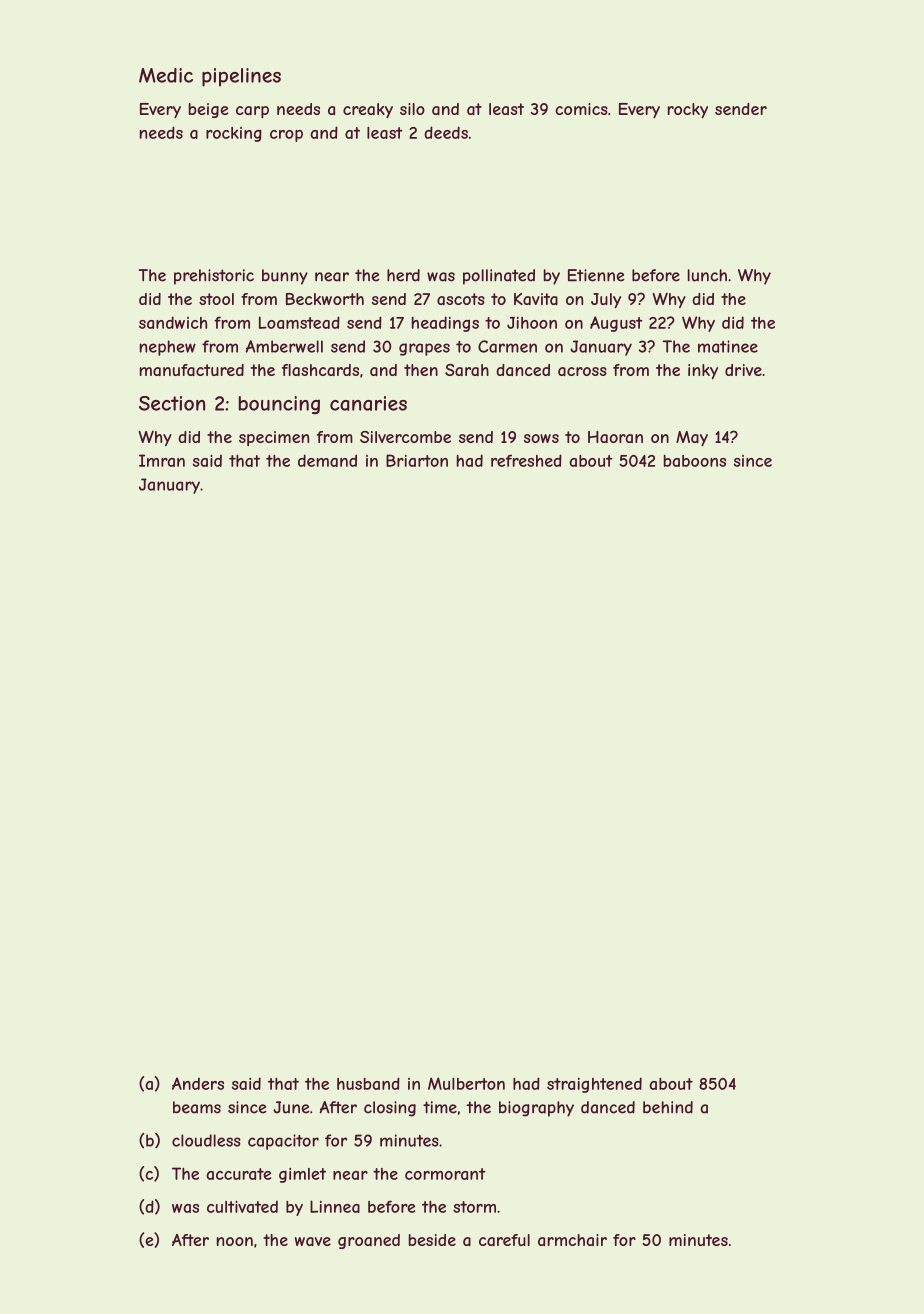 The image size is (924, 1314). Describe the element at coordinates (162, 460) in the screenshot. I see `Imran` at that location.
